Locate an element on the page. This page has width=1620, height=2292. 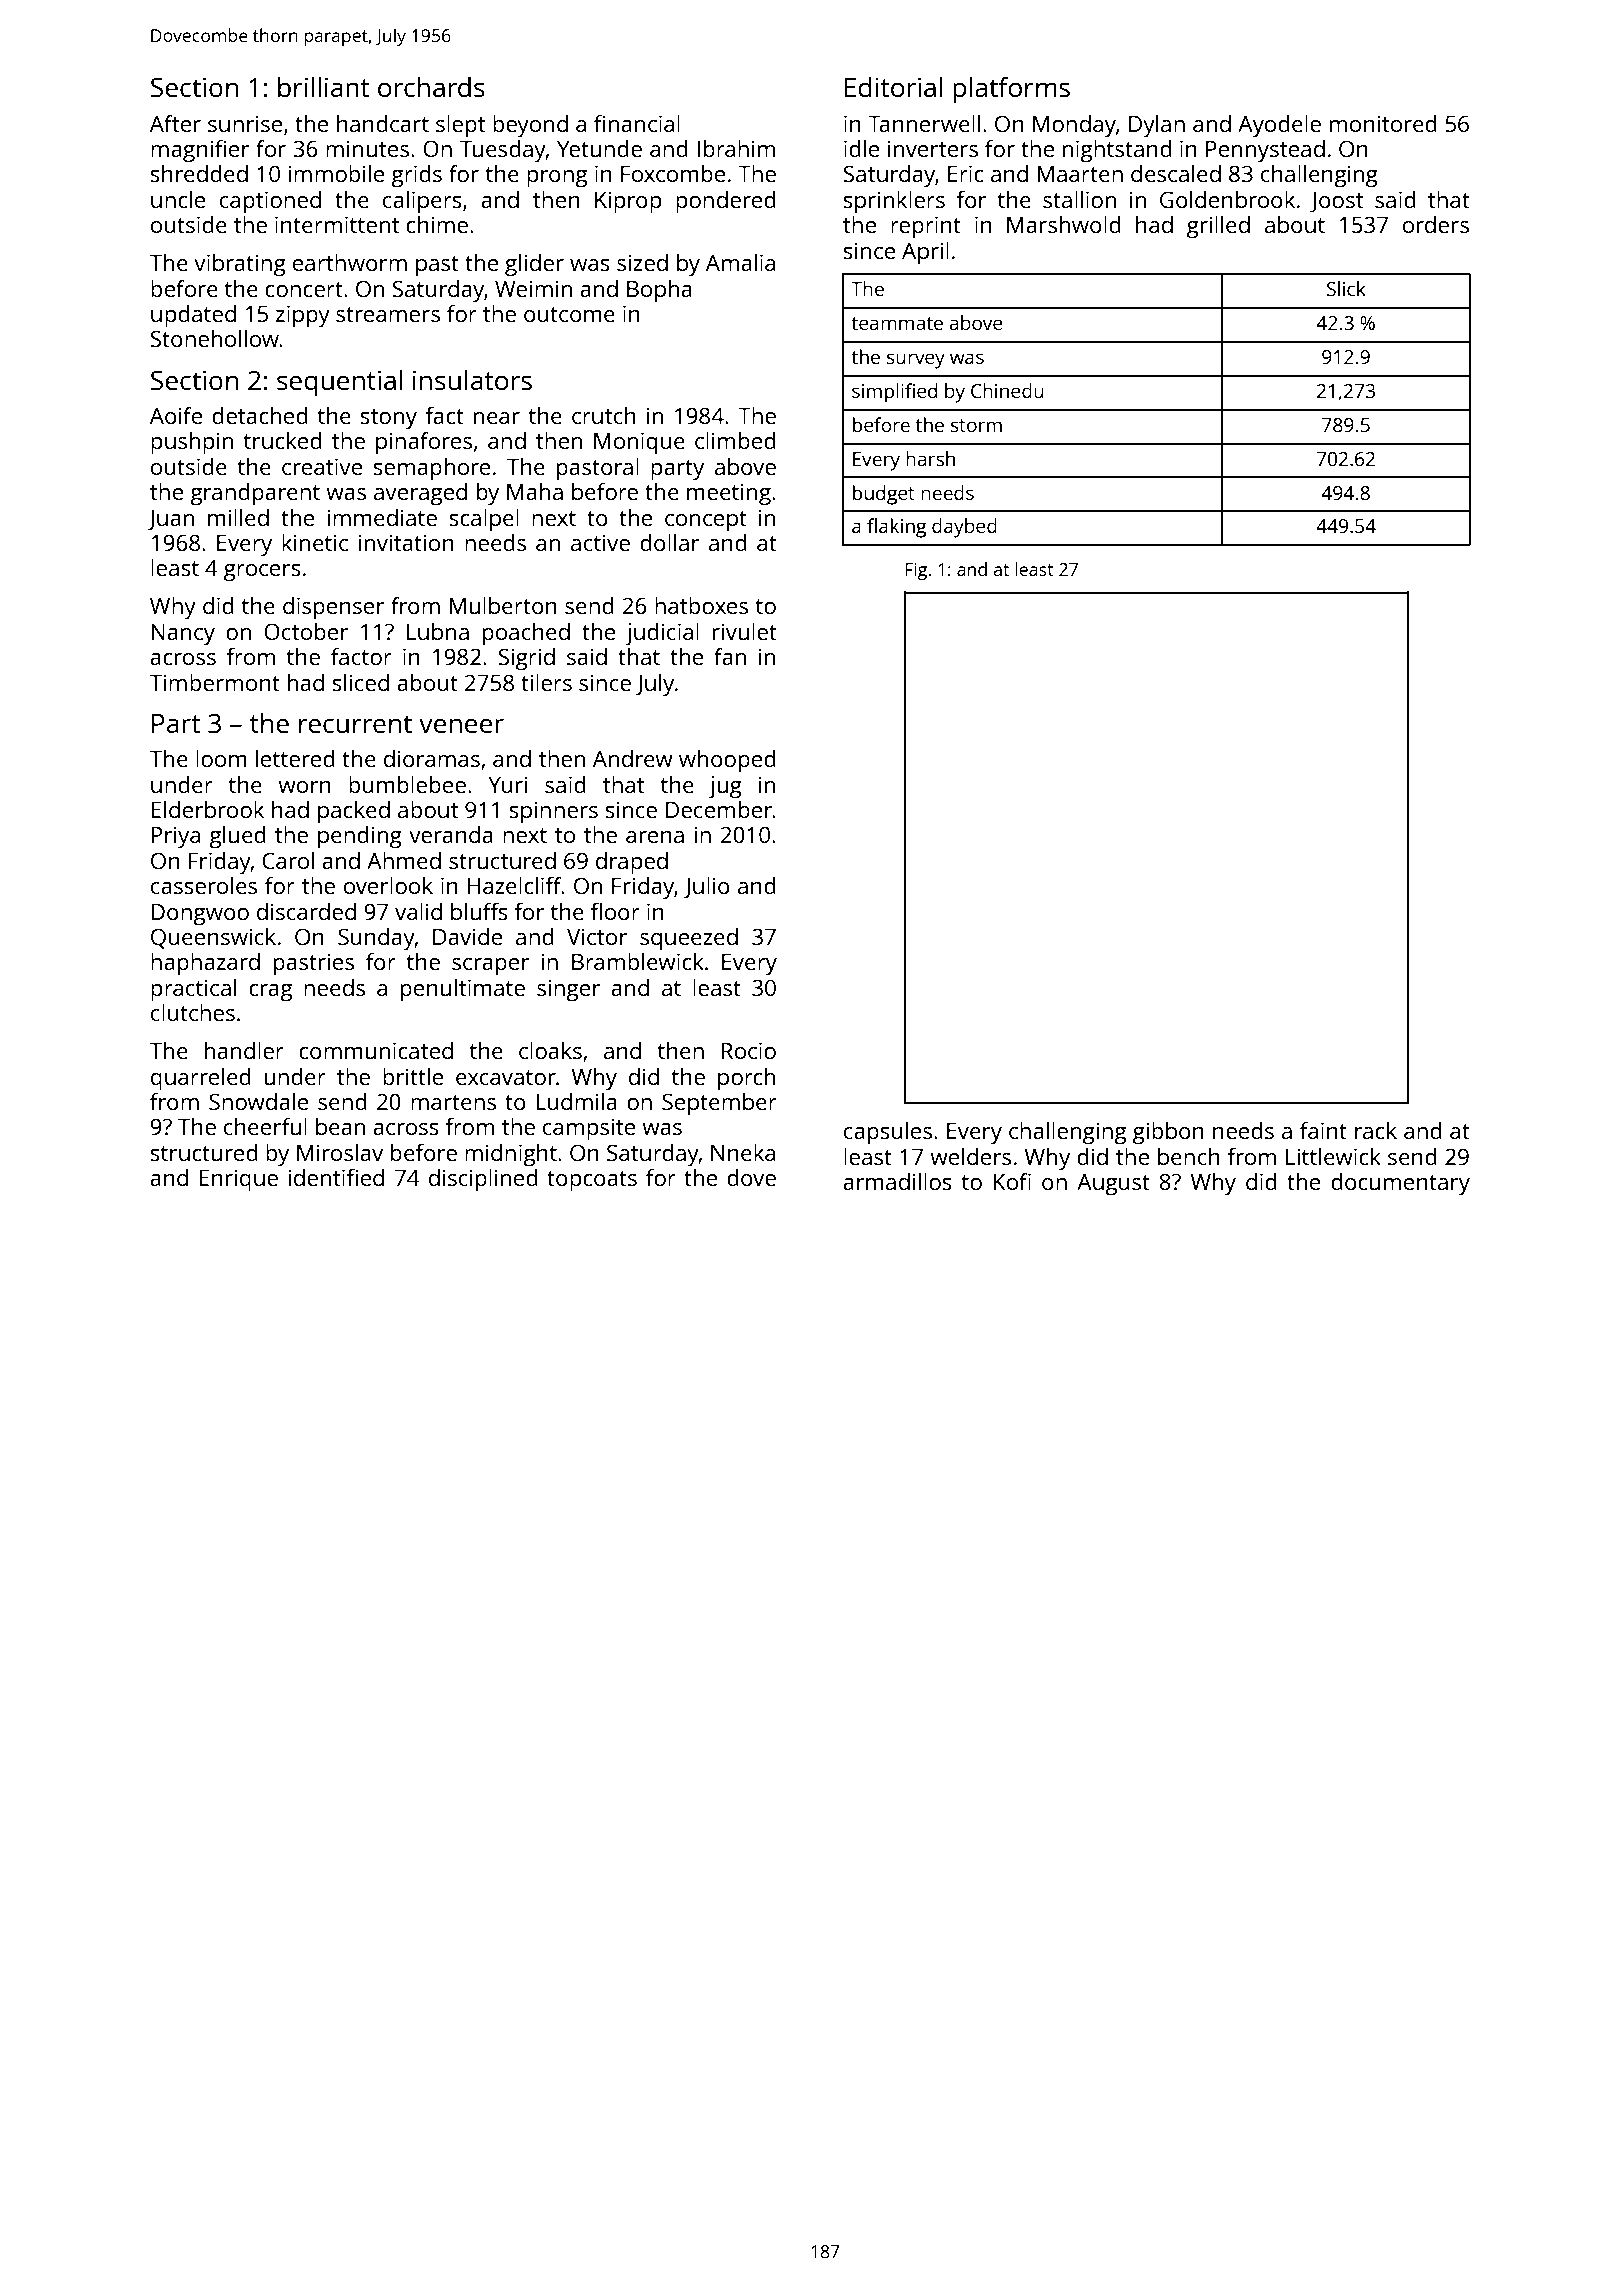
daybed is located at coordinates (964, 528).
